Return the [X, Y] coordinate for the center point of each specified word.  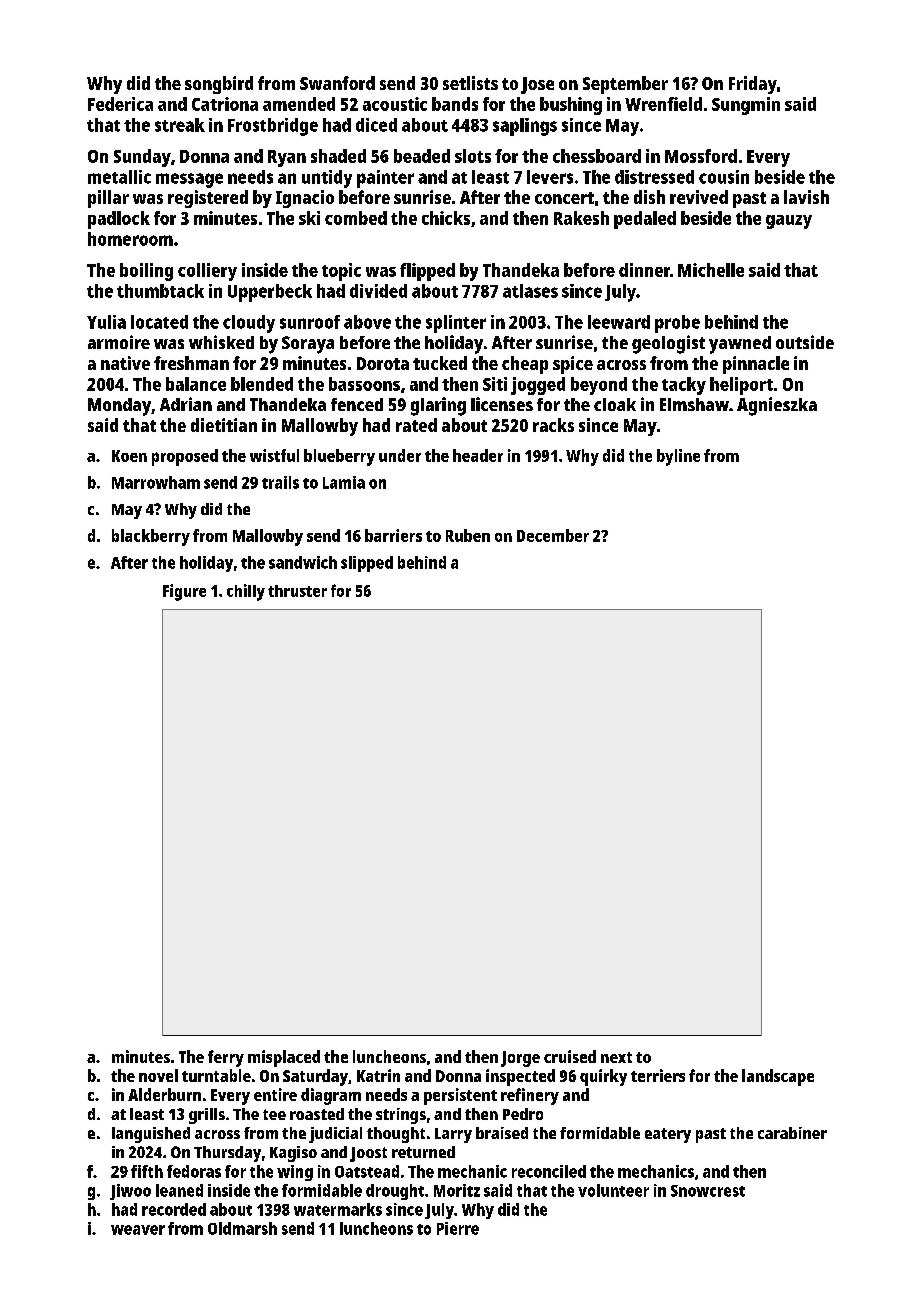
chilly [246, 592]
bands [455, 104]
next [616, 1057]
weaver [138, 1230]
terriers [658, 1075]
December [553, 535]
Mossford [701, 156]
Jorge [520, 1059]
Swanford [337, 83]
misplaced [284, 1058]
